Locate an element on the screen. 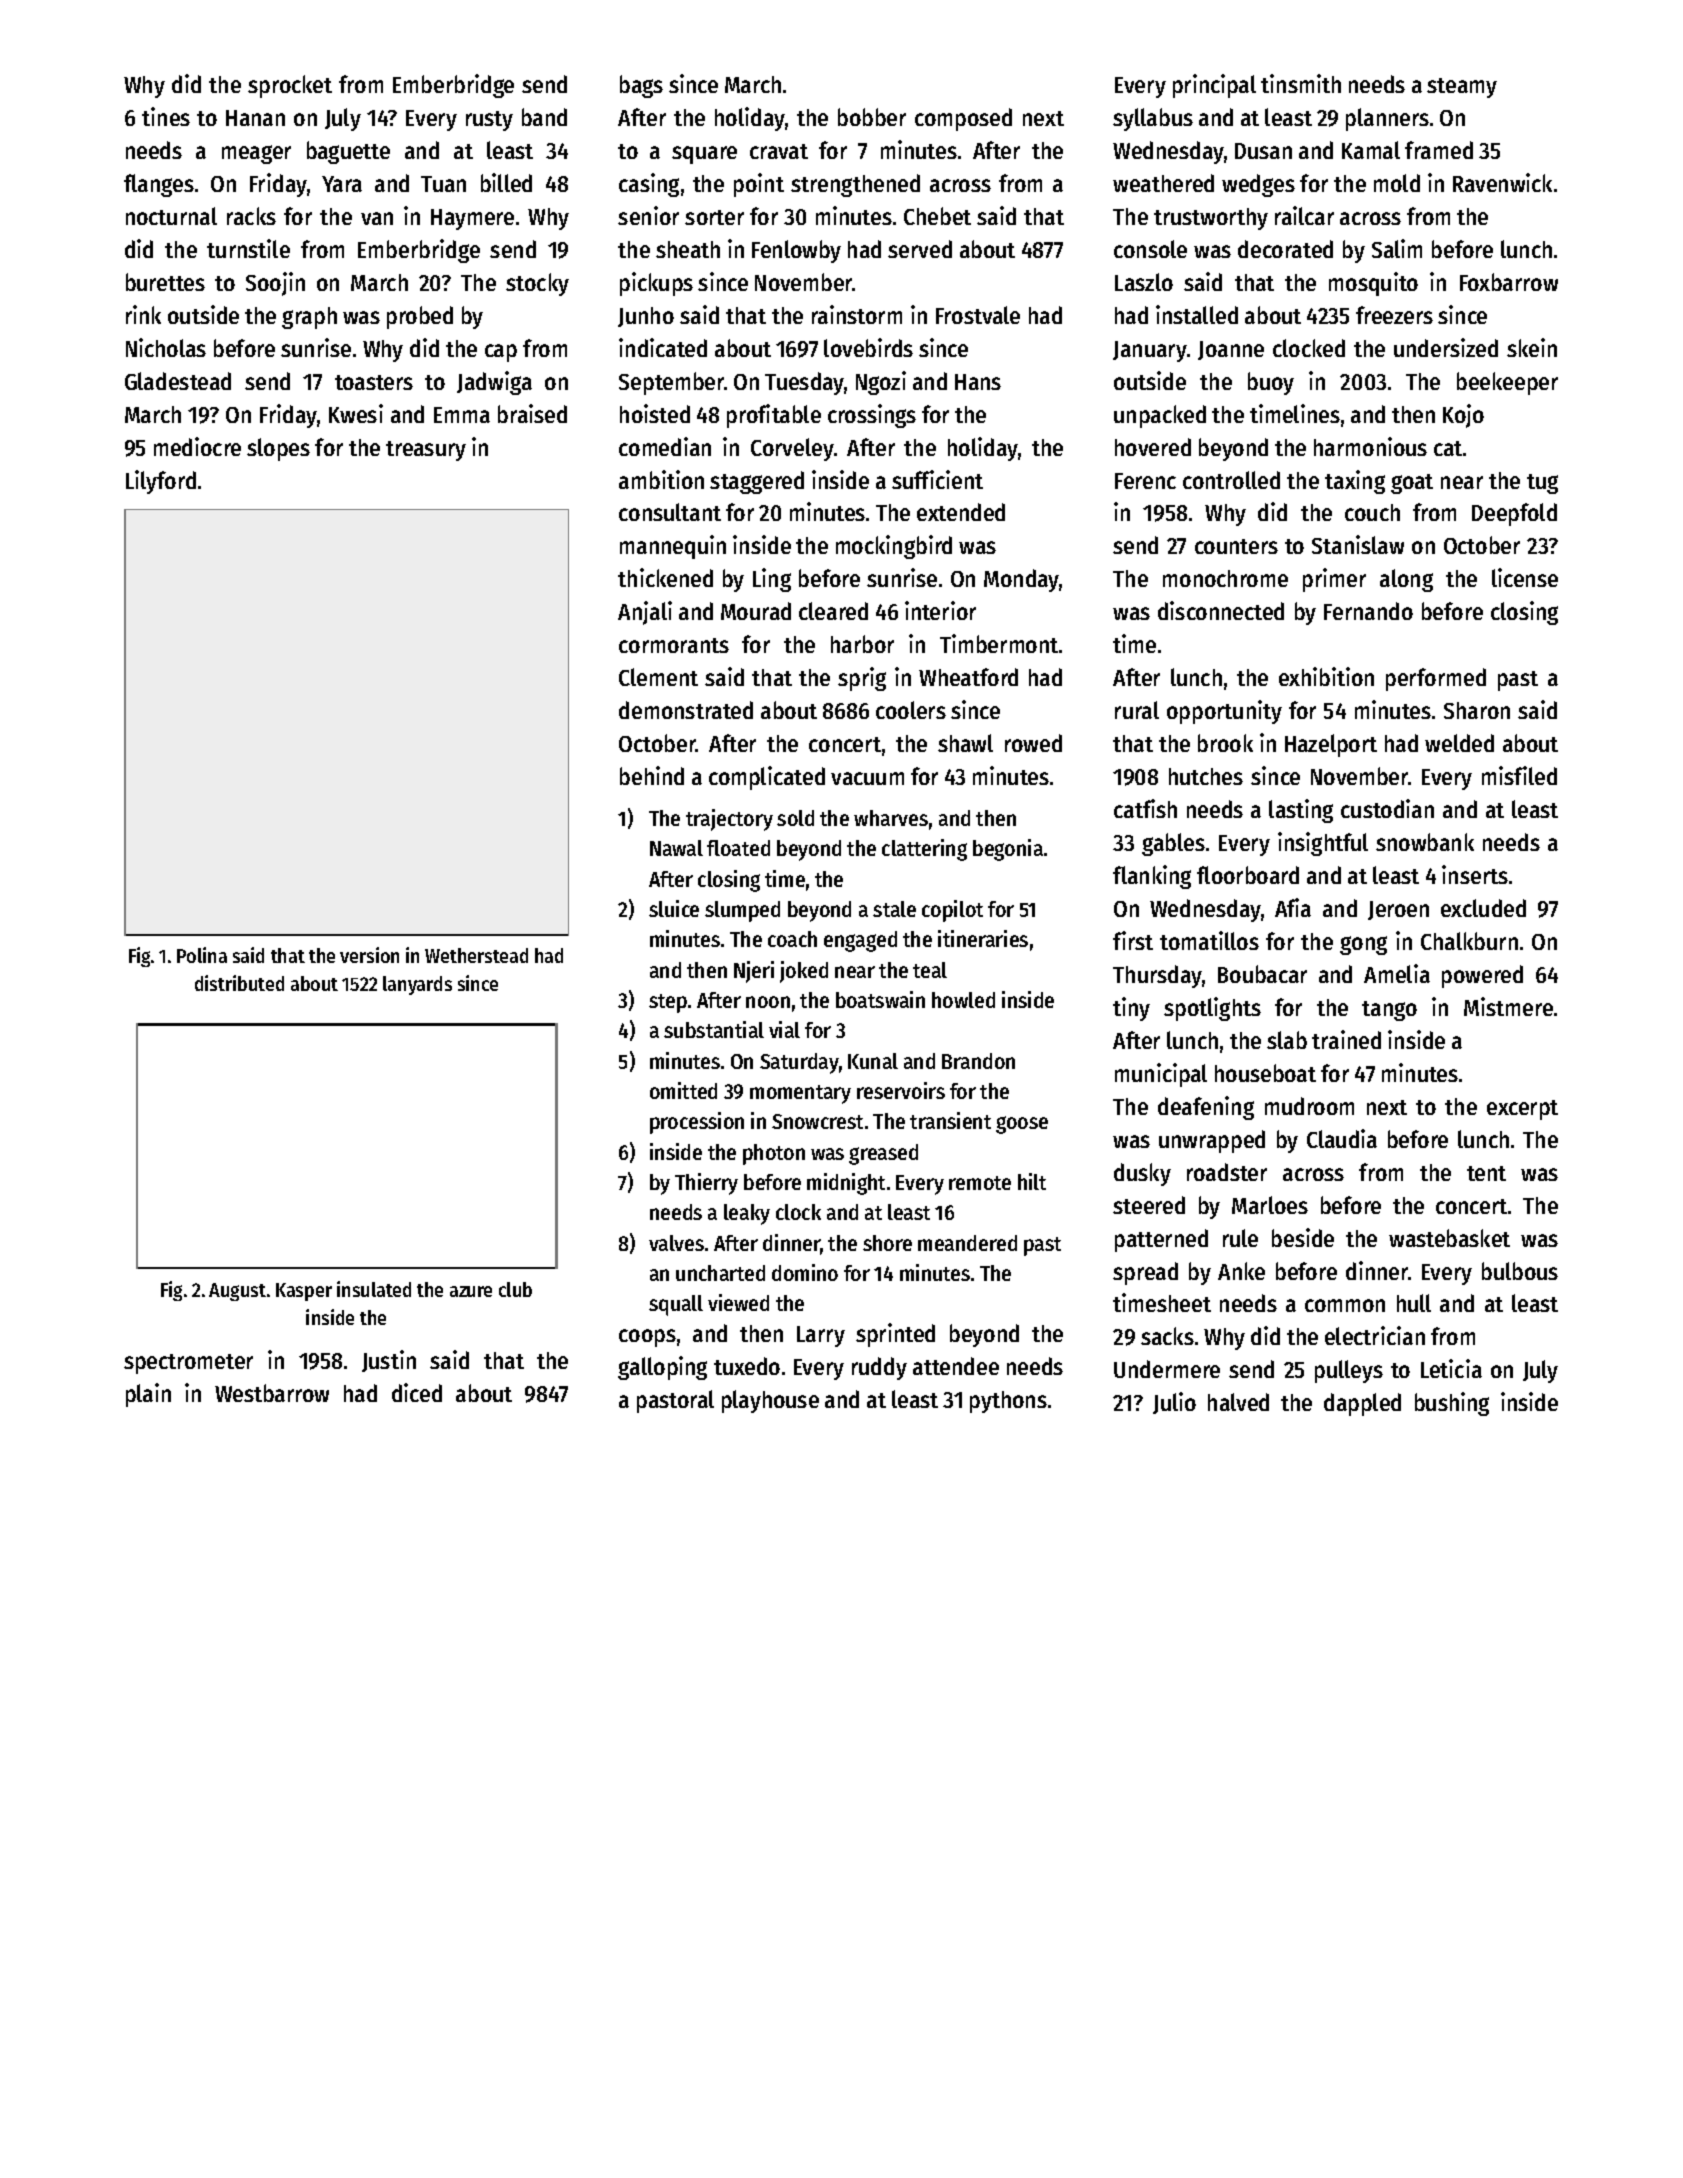 The width and height of the screenshot is (1683, 2178). playhouse is located at coordinates (770, 1401).
